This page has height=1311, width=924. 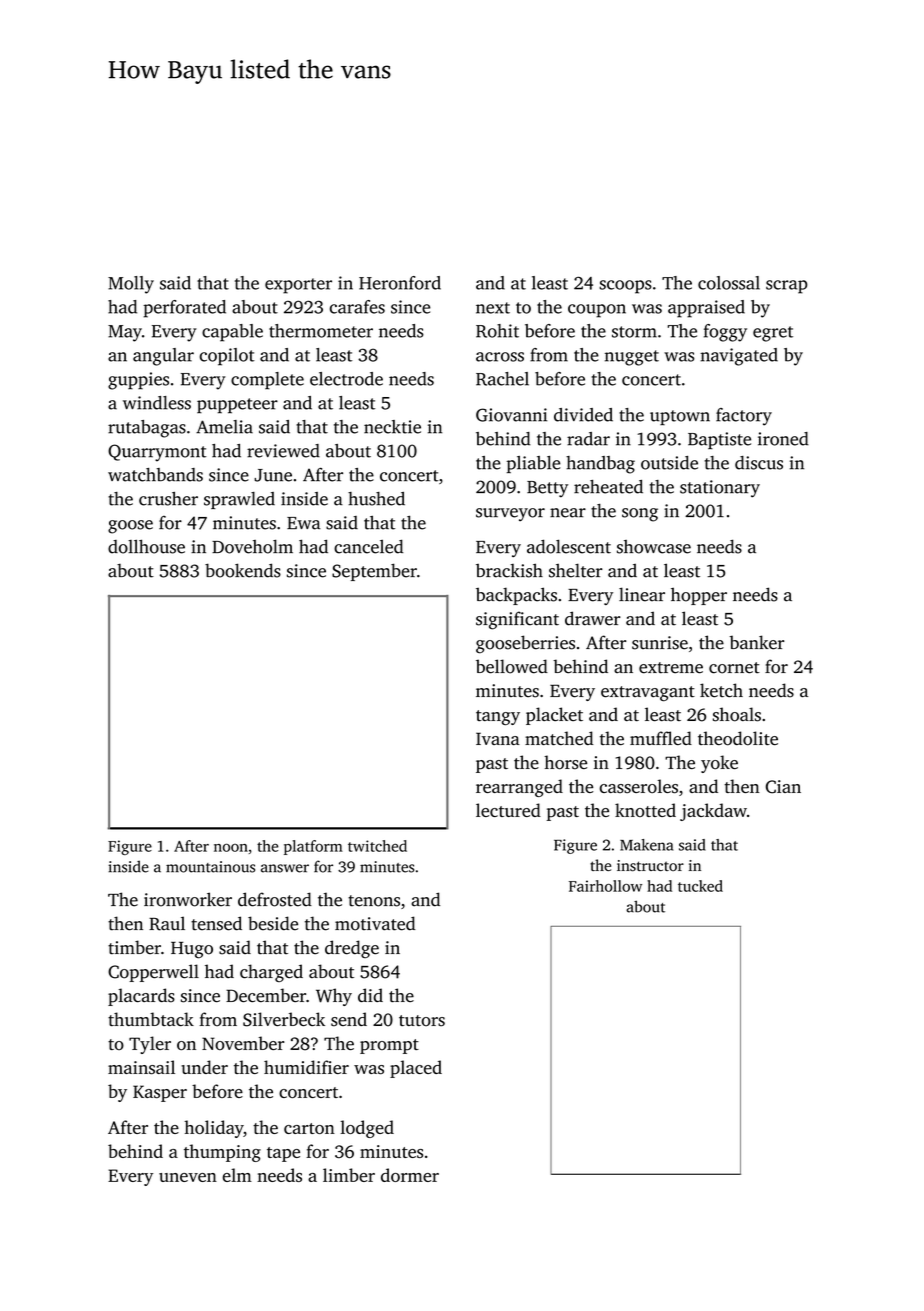 What do you see at coordinates (376, 499) in the page?
I see `hushed` at bounding box center [376, 499].
